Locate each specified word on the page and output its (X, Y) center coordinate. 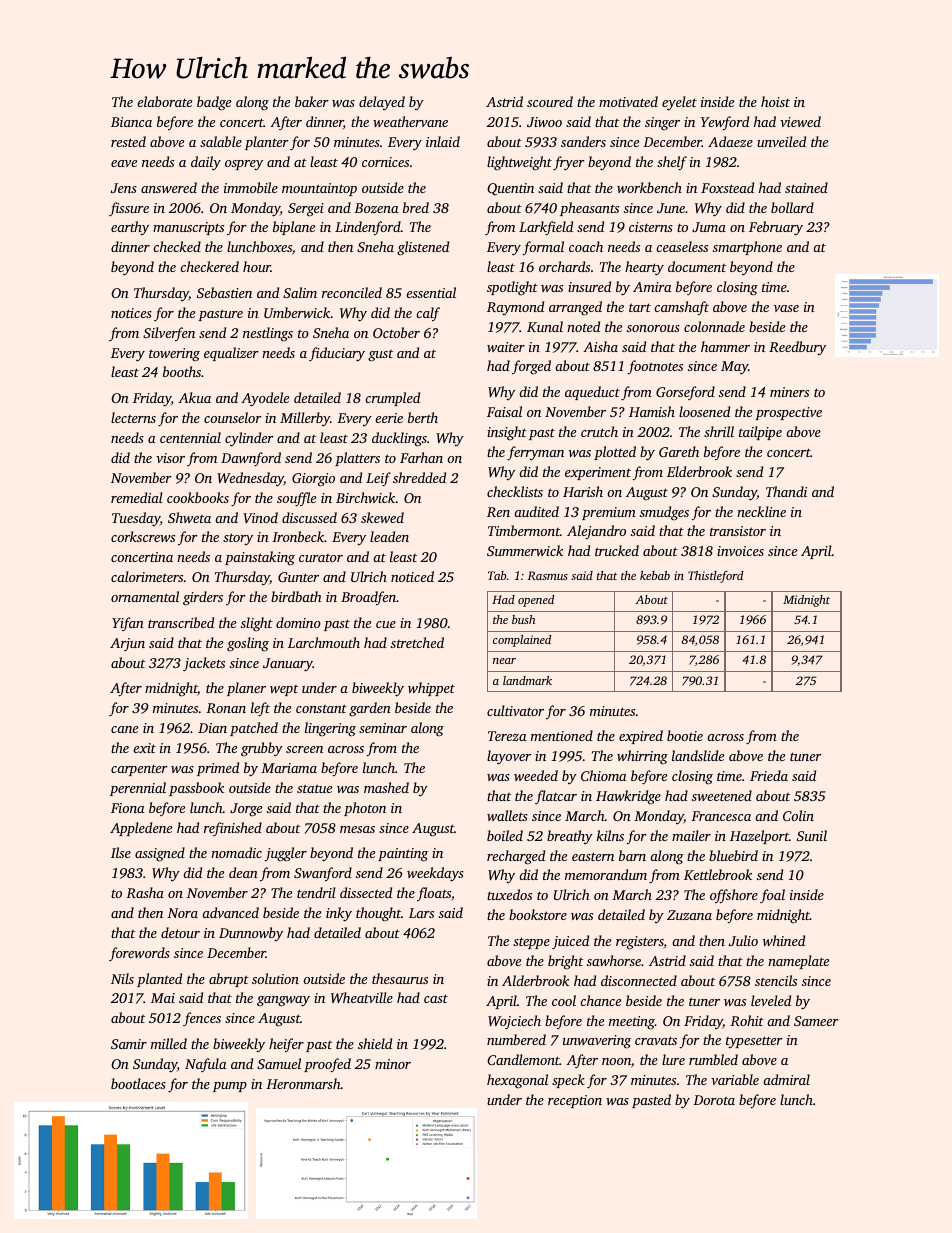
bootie (685, 735)
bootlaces (138, 1083)
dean (243, 872)
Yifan (128, 624)
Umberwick (297, 312)
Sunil (812, 835)
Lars (421, 913)
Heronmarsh (303, 1083)
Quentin (510, 189)
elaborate (164, 101)
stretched (417, 642)
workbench (649, 187)
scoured (550, 101)
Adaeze (730, 141)
